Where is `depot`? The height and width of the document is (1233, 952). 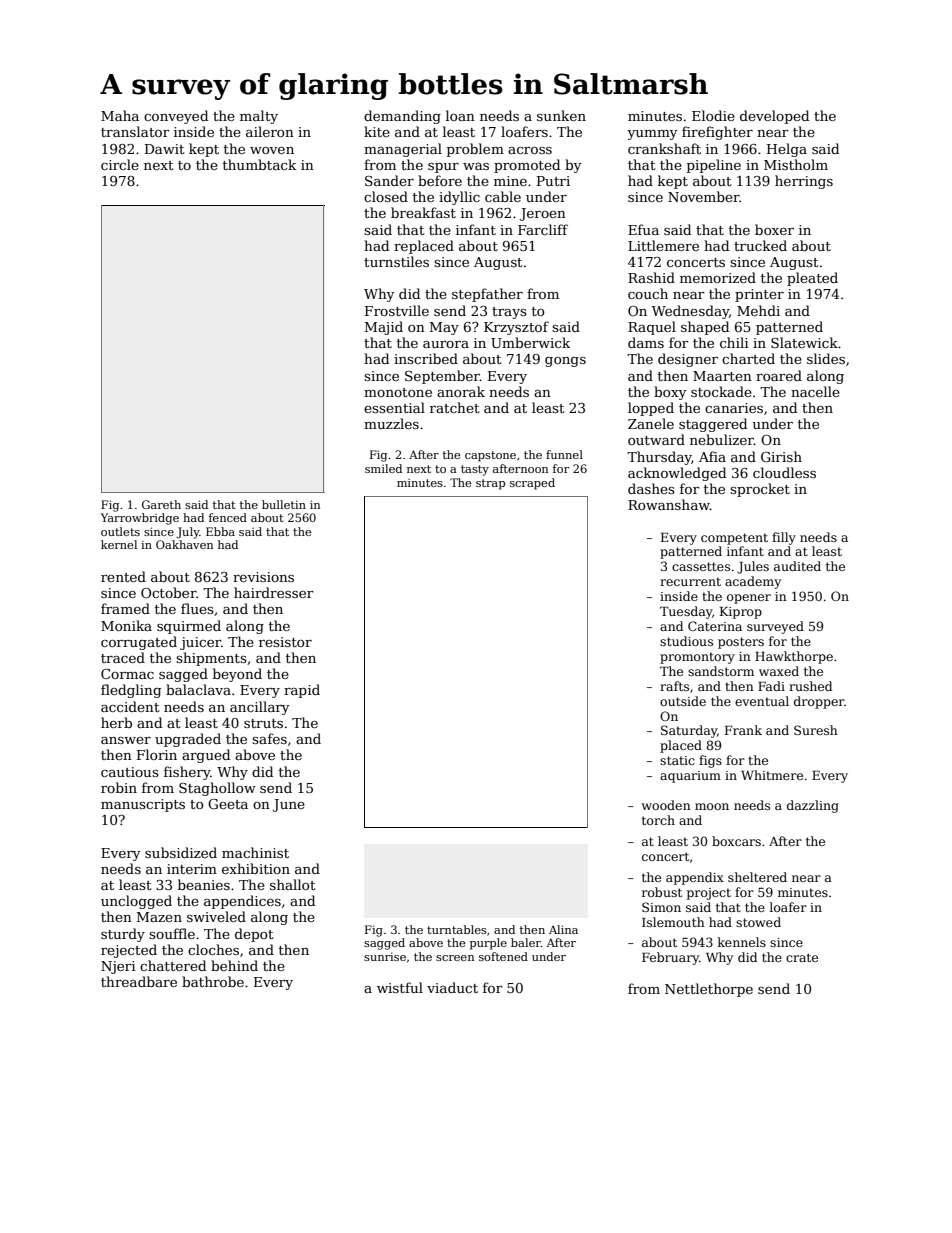 depot is located at coordinates (254, 935).
